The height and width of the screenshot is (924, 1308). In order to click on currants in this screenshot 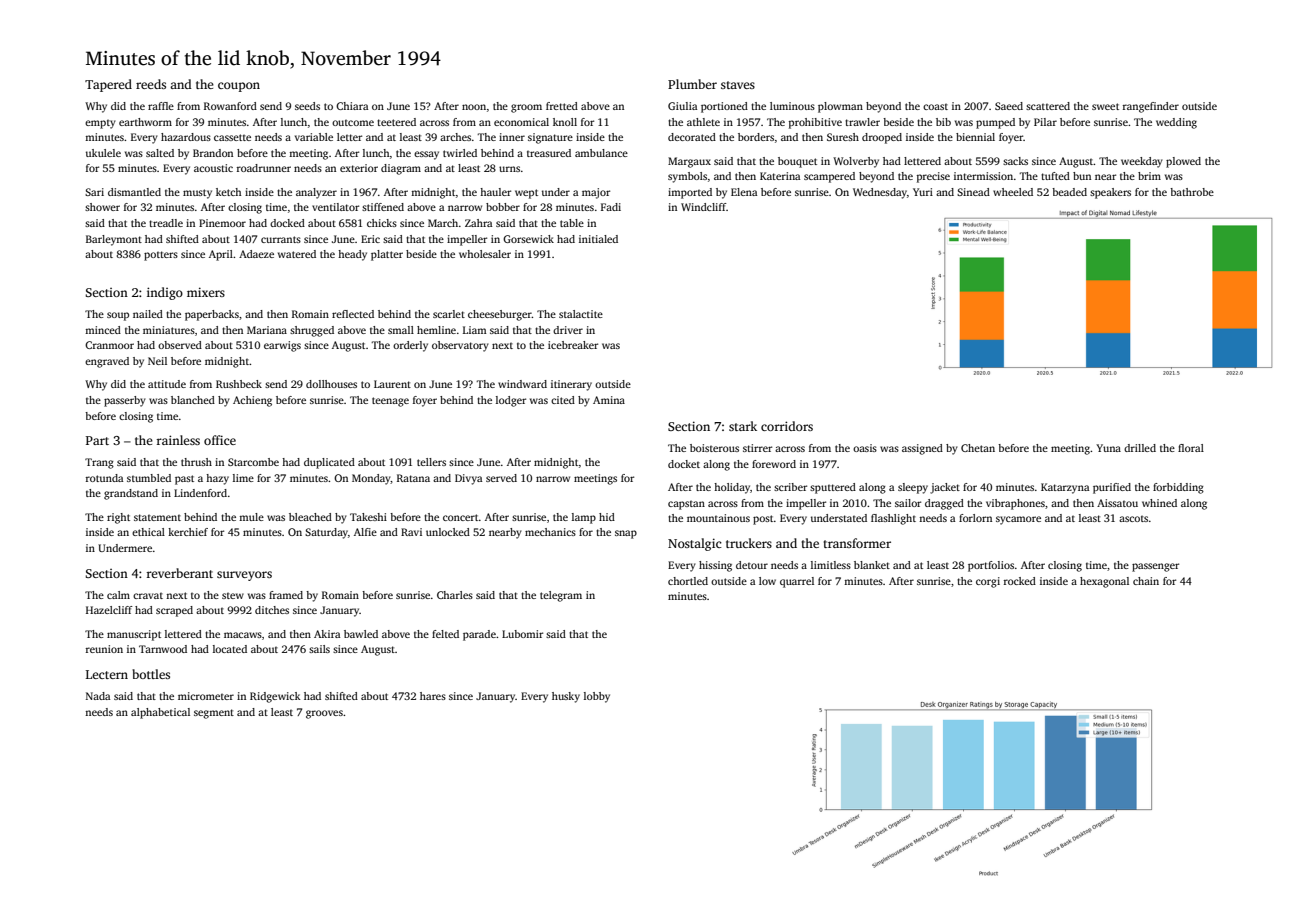, I will do `click(281, 239)`.
